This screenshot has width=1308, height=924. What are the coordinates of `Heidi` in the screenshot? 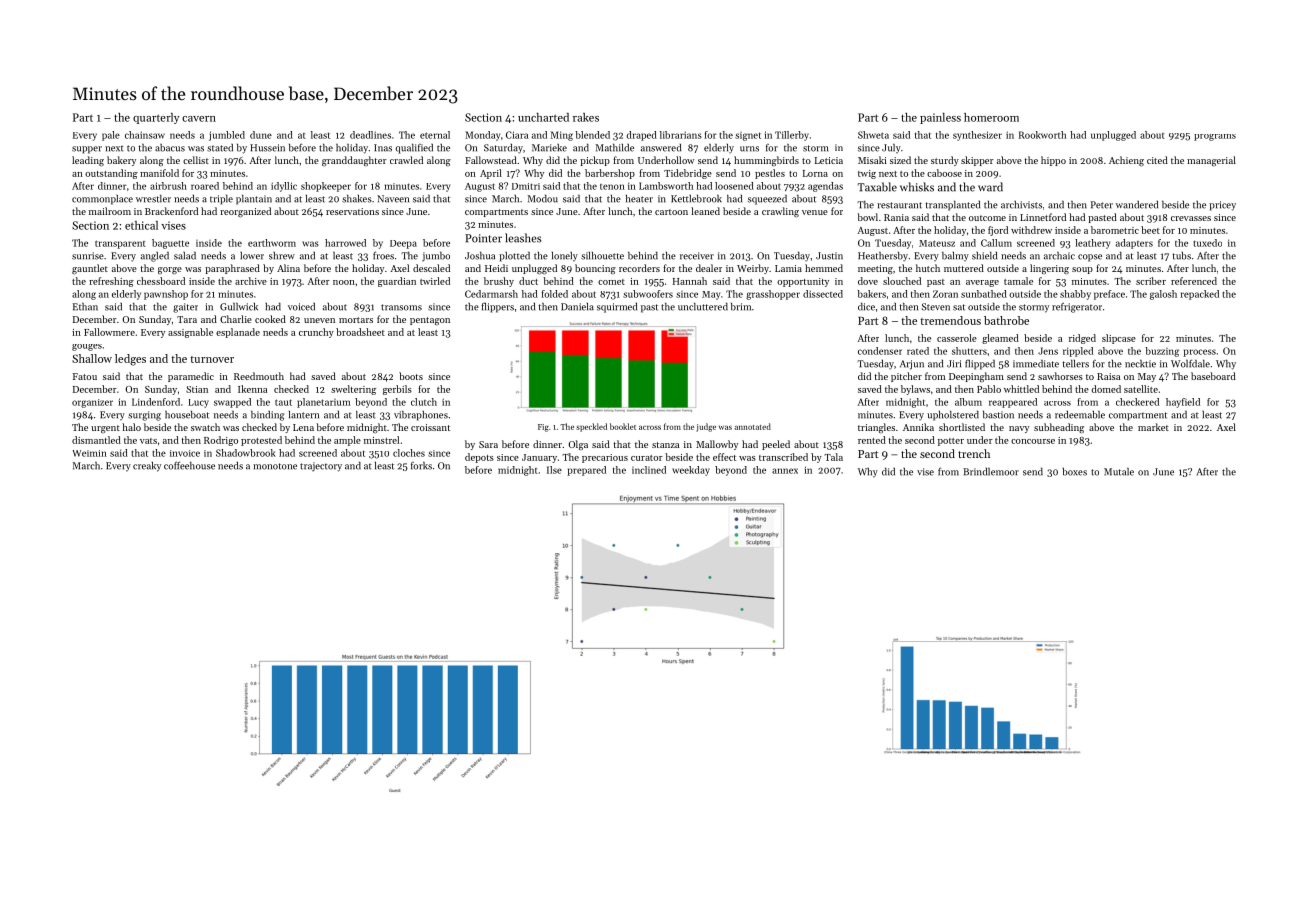 It's located at (496, 268).
